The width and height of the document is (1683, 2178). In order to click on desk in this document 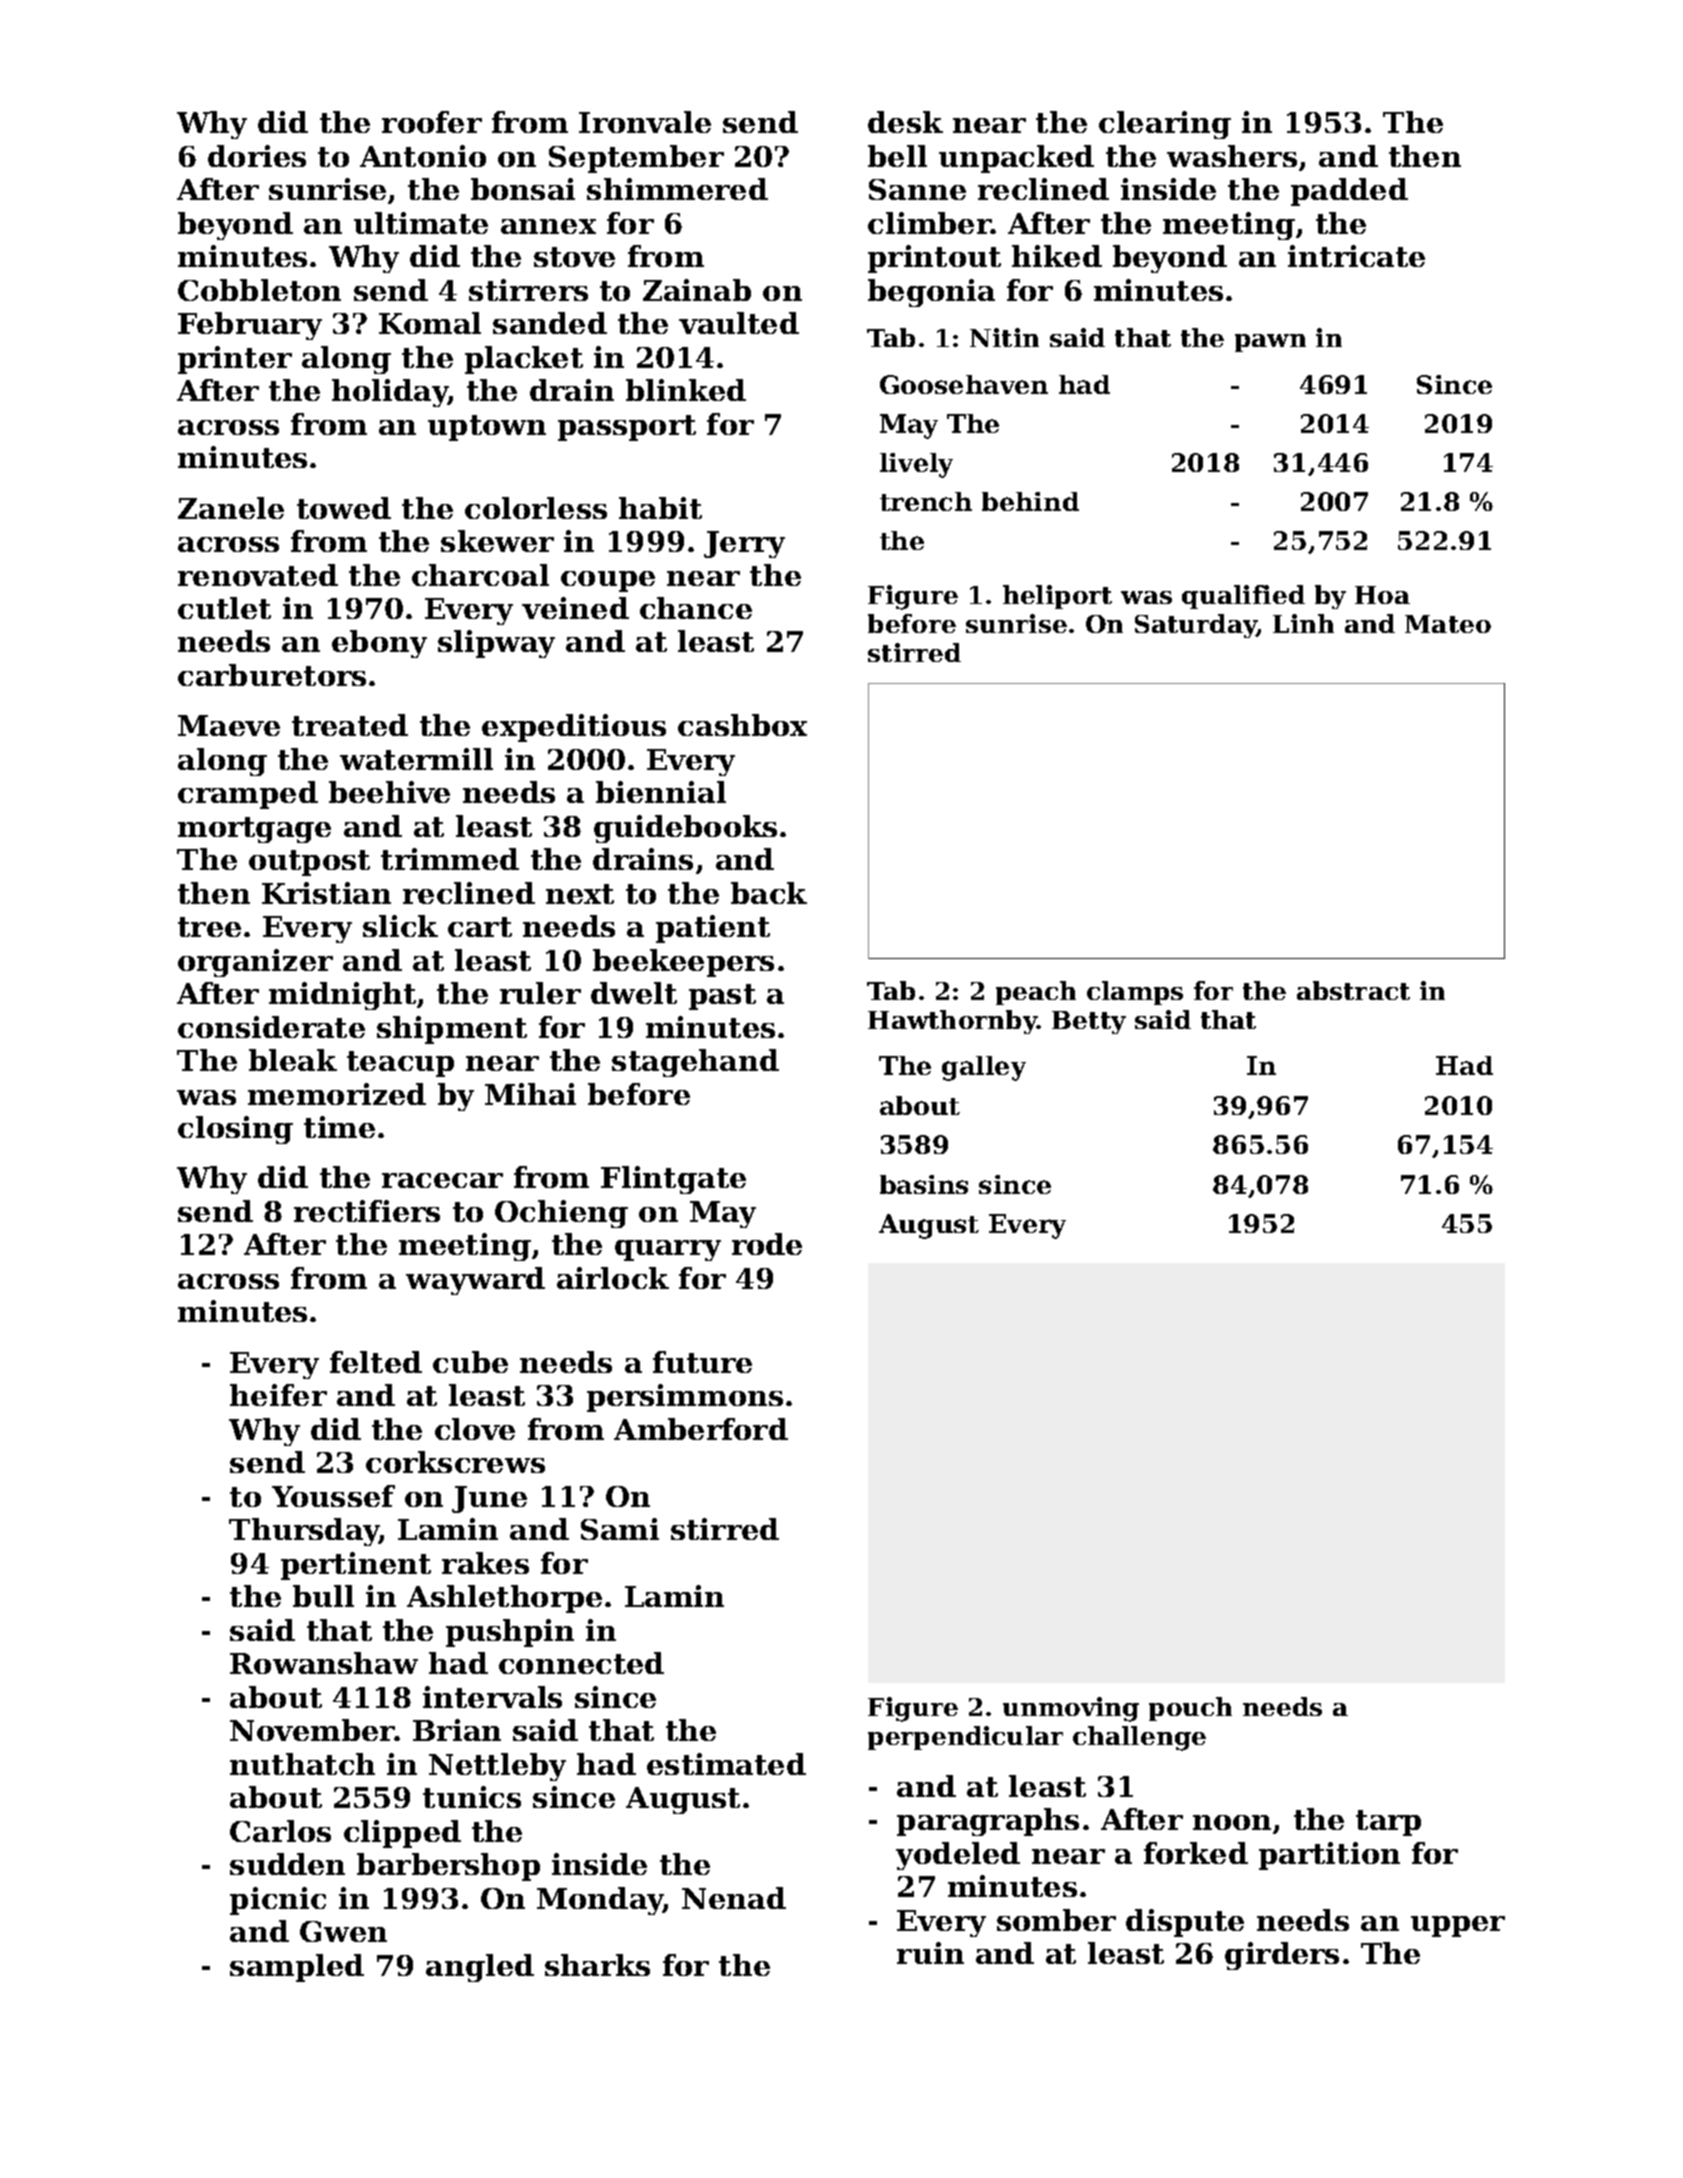, I will do `click(905, 122)`.
